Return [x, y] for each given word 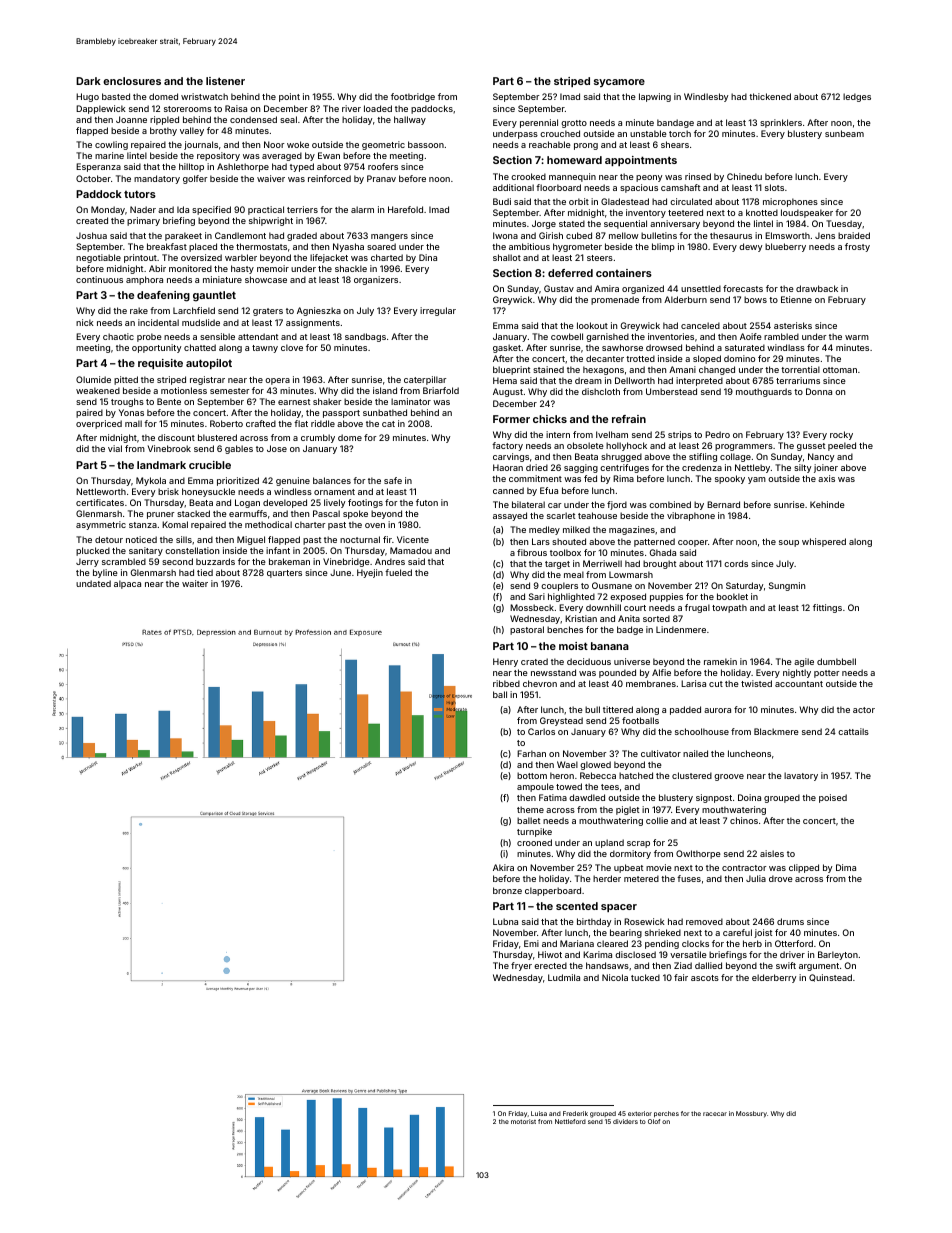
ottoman [840, 370]
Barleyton [838, 955]
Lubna [505, 921]
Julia [756, 878]
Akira [503, 867]
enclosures [132, 81]
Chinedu [744, 176]
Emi [531, 943]
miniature [222, 279]
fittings [827, 608]
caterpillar [425, 380]
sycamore [619, 83]
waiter [195, 583]
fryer [521, 966]
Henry [505, 662]
